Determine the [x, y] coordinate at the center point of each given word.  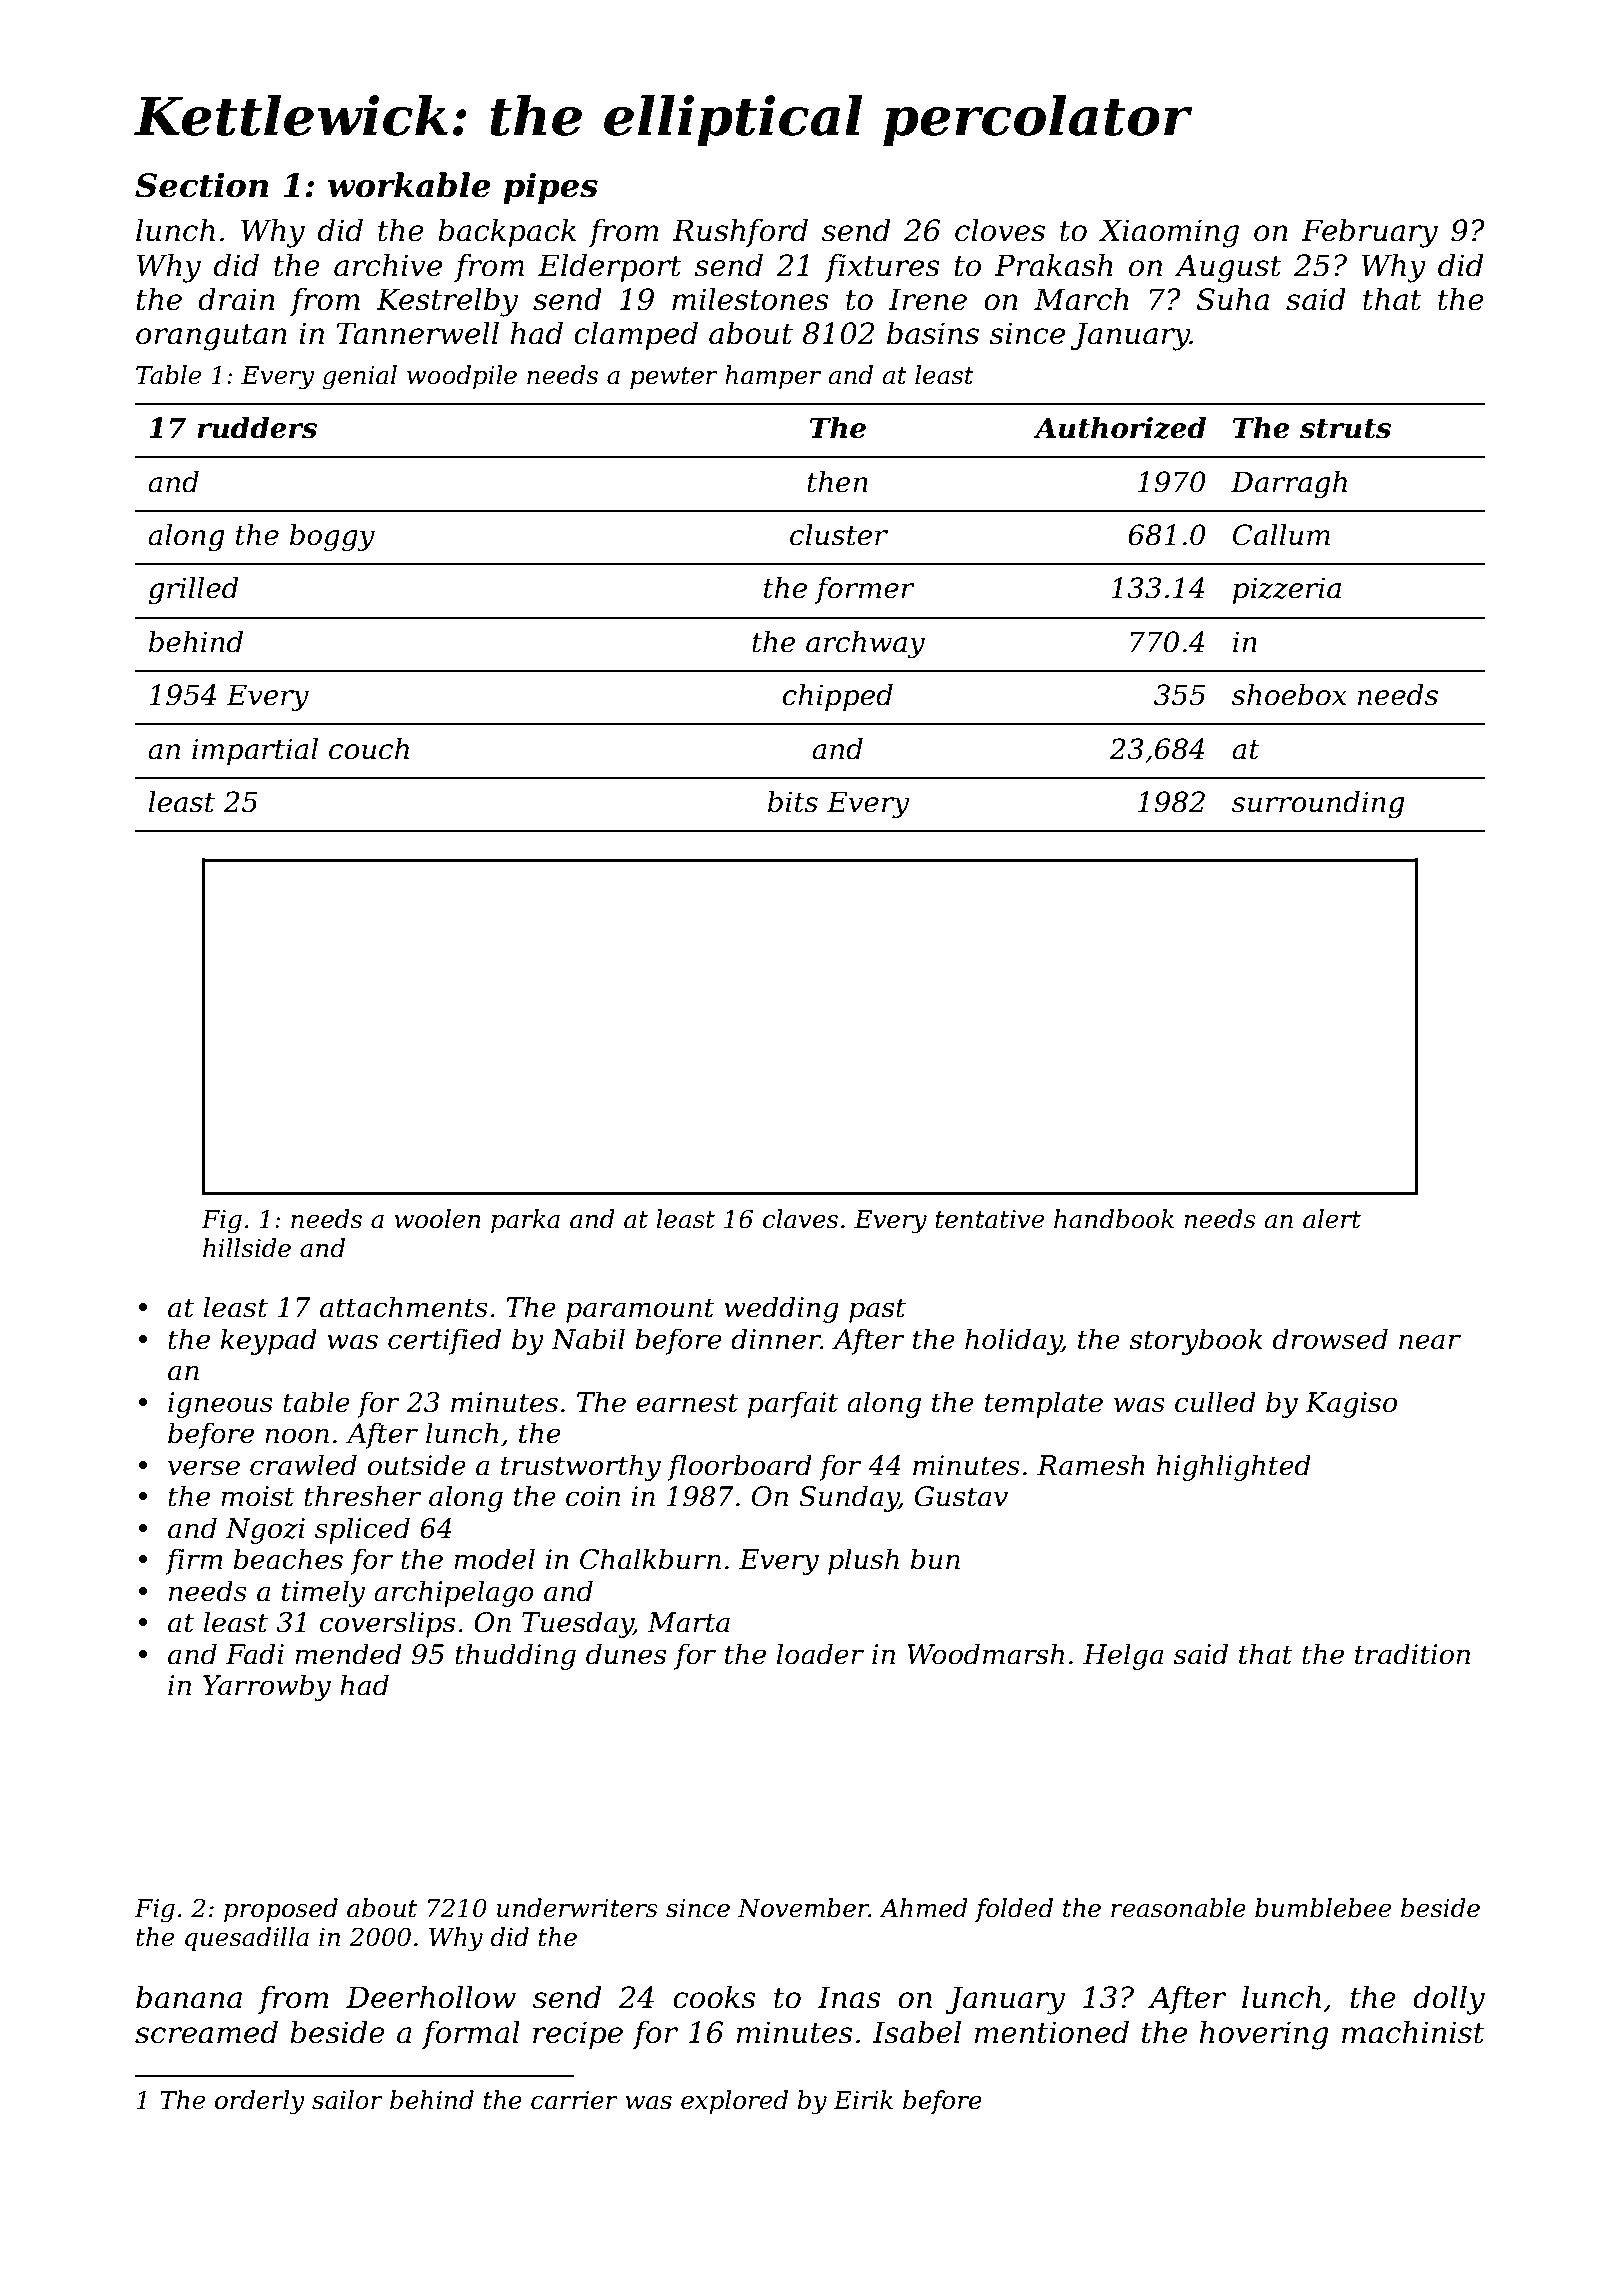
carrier [574, 2100]
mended [348, 1654]
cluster [839, 535]
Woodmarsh [985, 1654]
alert [1332, 1219]
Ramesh [1091, 1465]
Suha [1233, 299]
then [837, 482]
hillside [247, 1248]
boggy [332, 537]
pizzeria [1287, 590]
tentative [990, 1219]
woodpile [462, 377]
